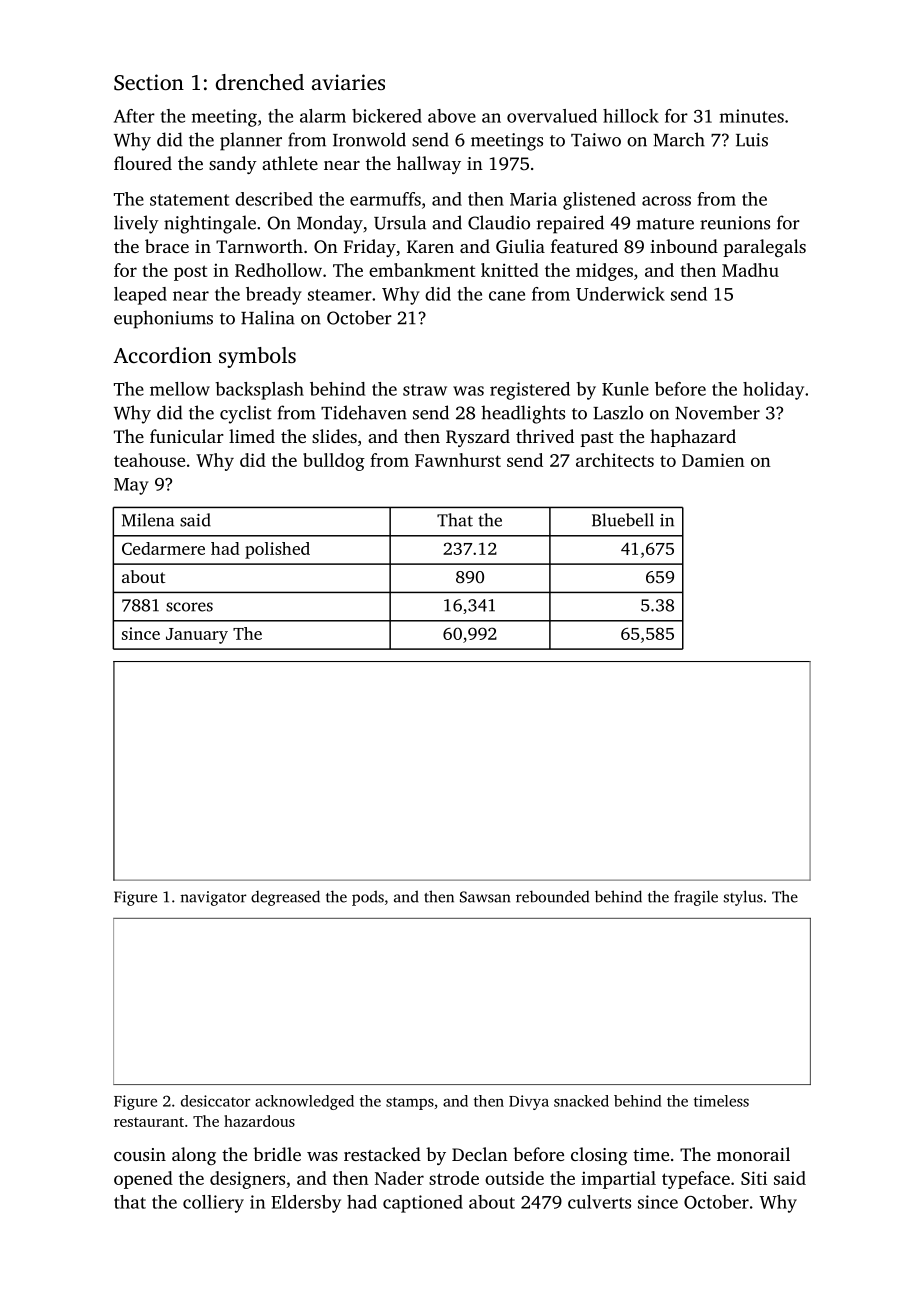 The width and height of the document is (924, 1314). I want to click on Tidehaven, so click(364, 412).
